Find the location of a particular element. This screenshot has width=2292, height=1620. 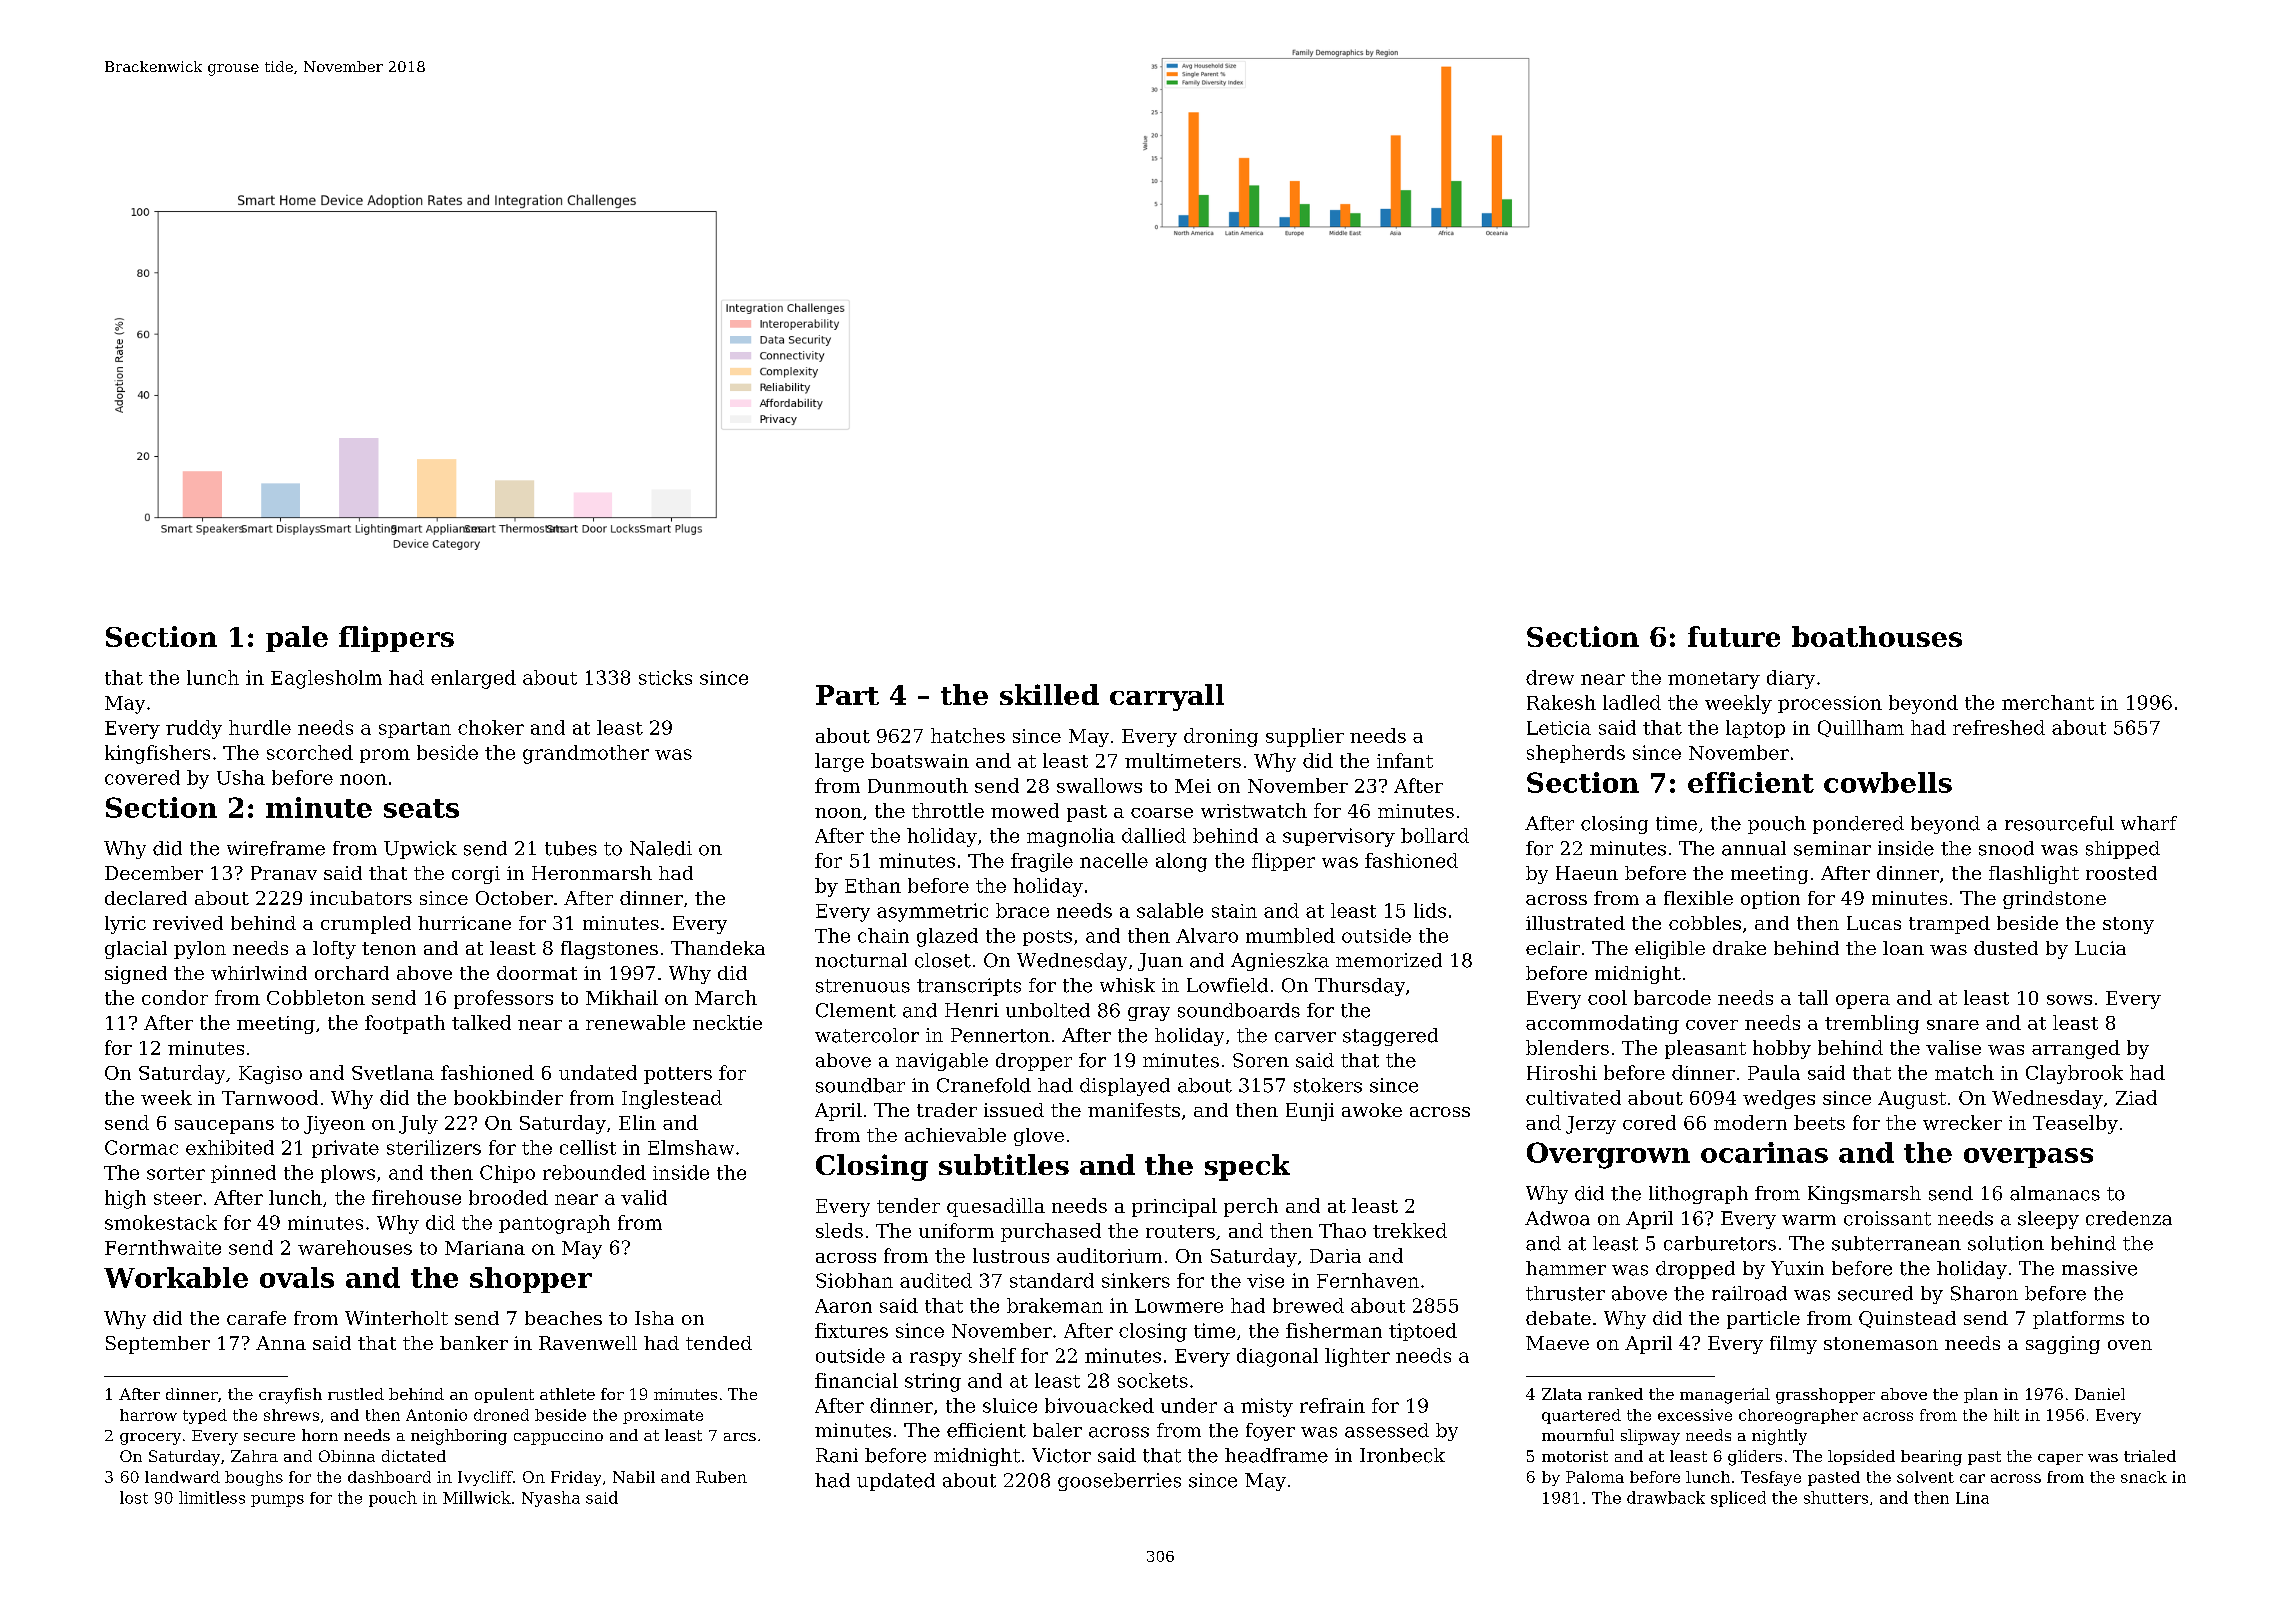

Daniel is located at coordinates (2100, 1394).
